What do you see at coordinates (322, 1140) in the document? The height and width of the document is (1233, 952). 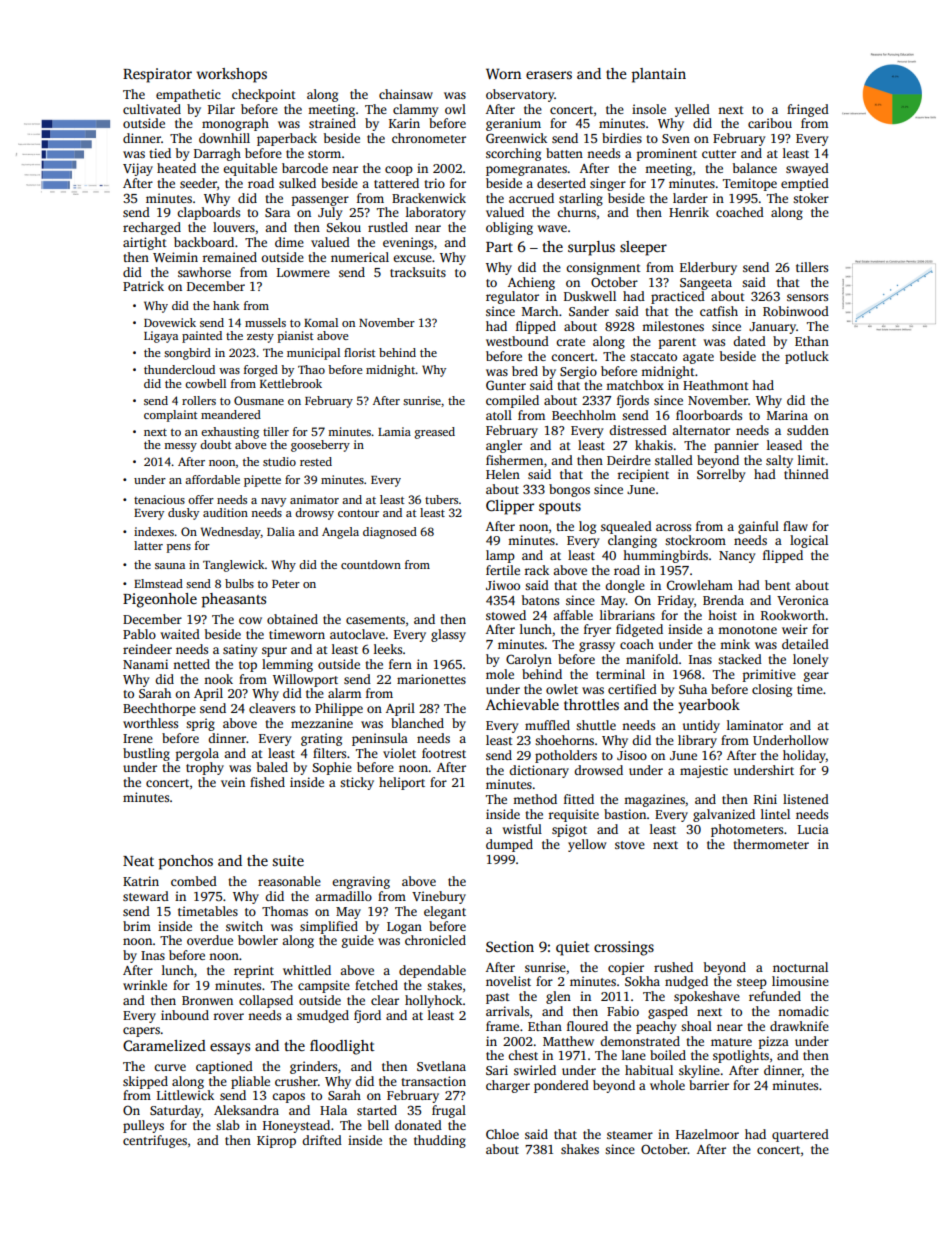 I see `drifted` at bounding box center [322, 1140].
